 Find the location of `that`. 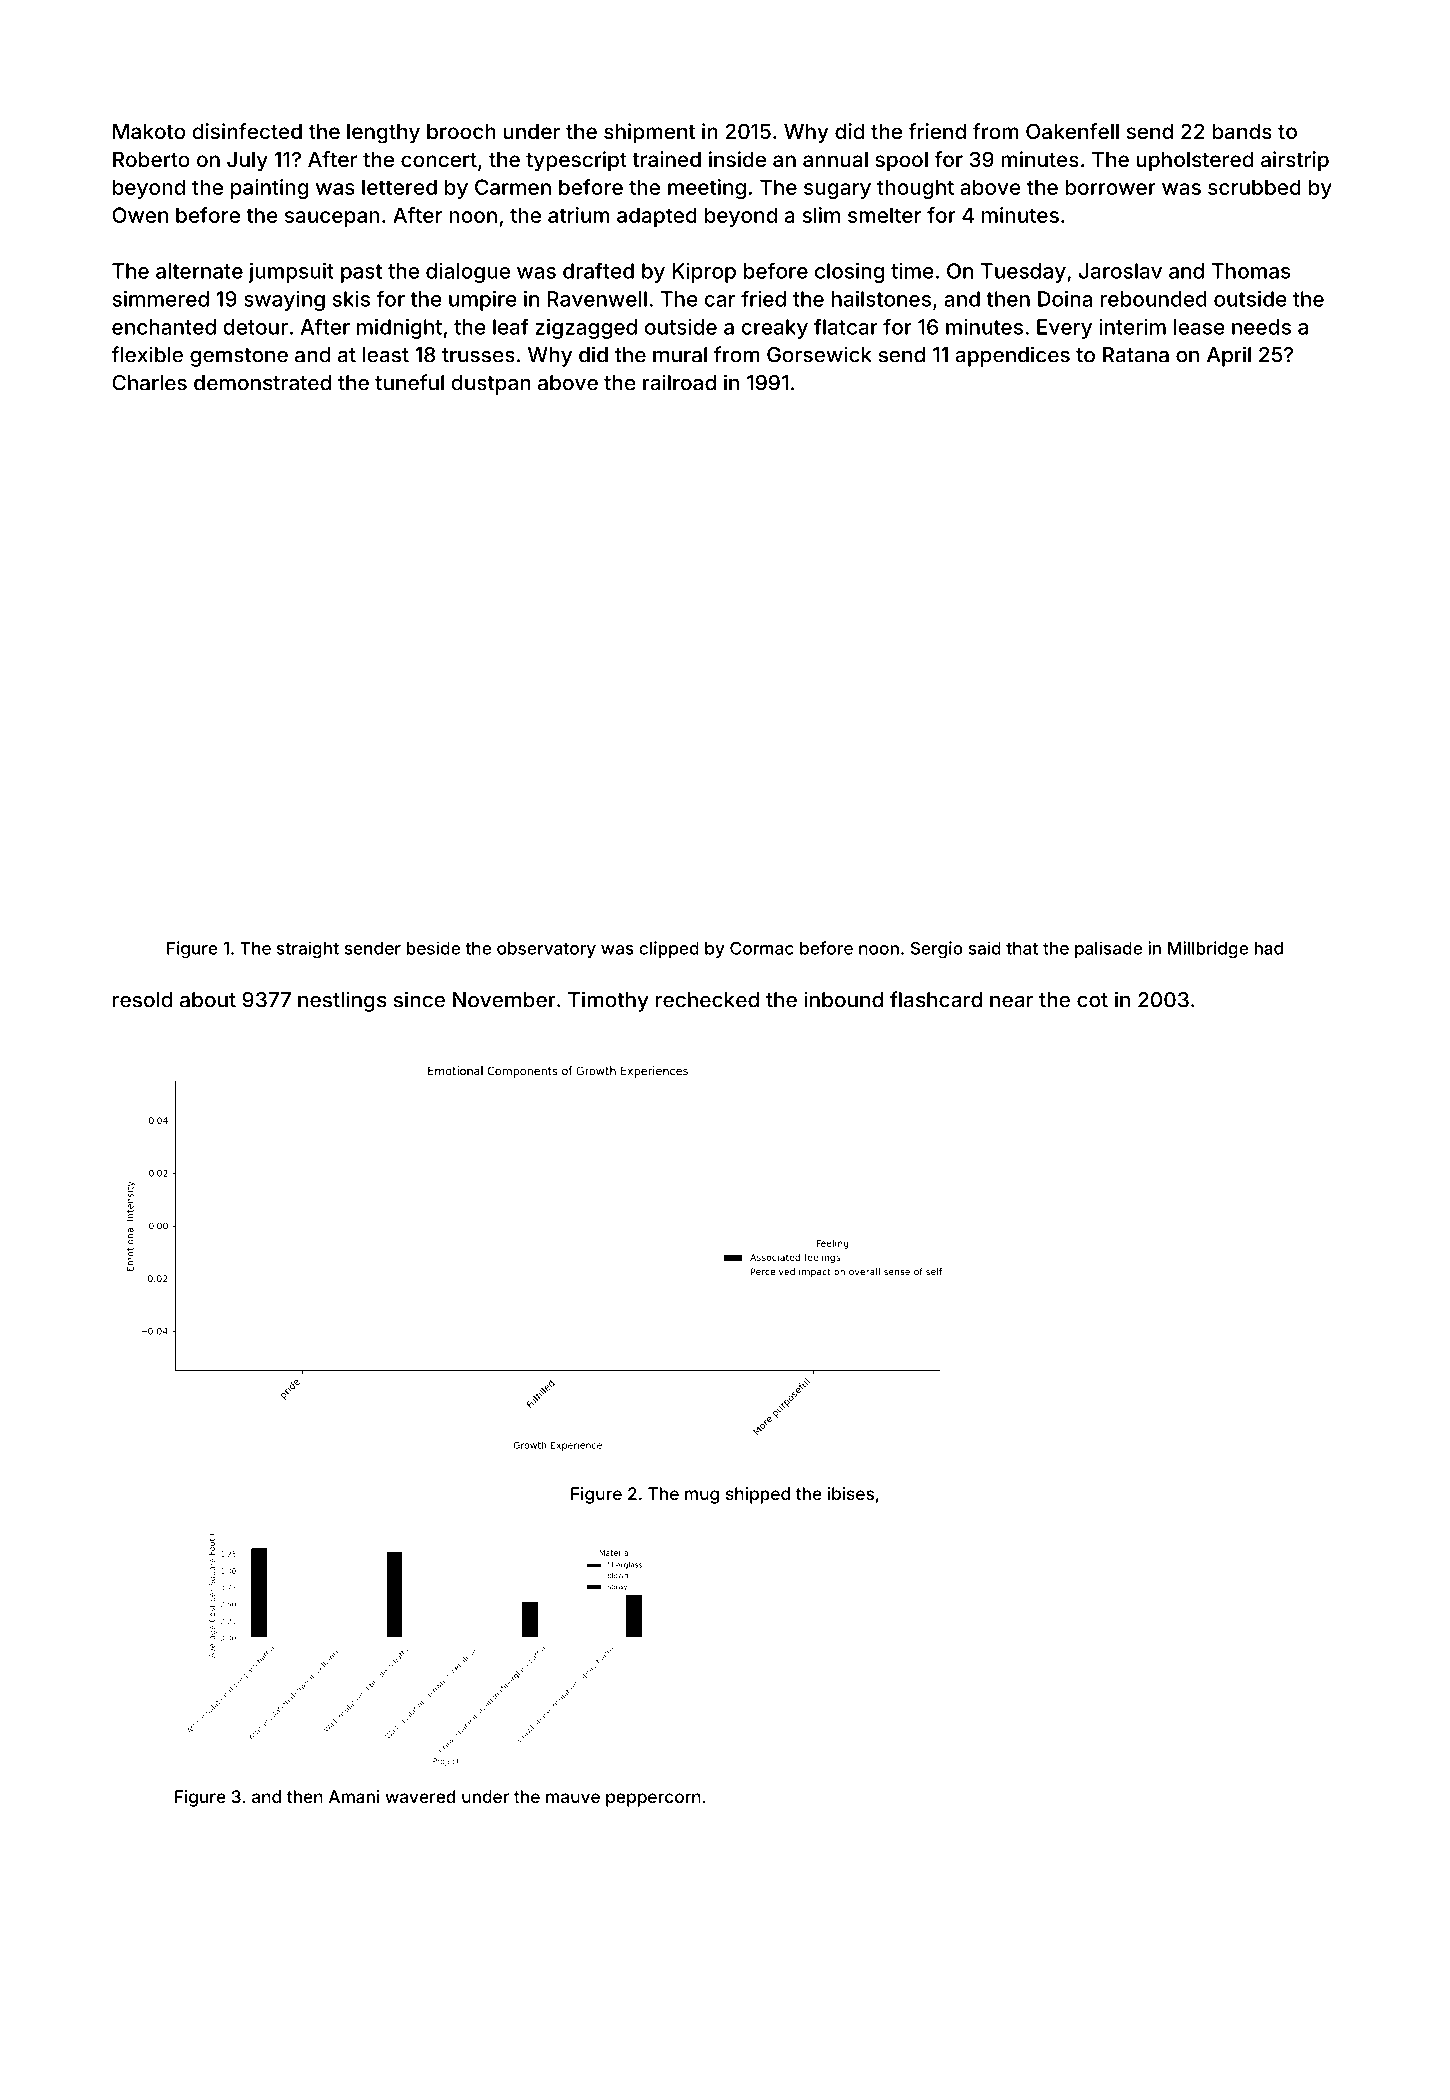

that is located at coordinates (1022, 948).
